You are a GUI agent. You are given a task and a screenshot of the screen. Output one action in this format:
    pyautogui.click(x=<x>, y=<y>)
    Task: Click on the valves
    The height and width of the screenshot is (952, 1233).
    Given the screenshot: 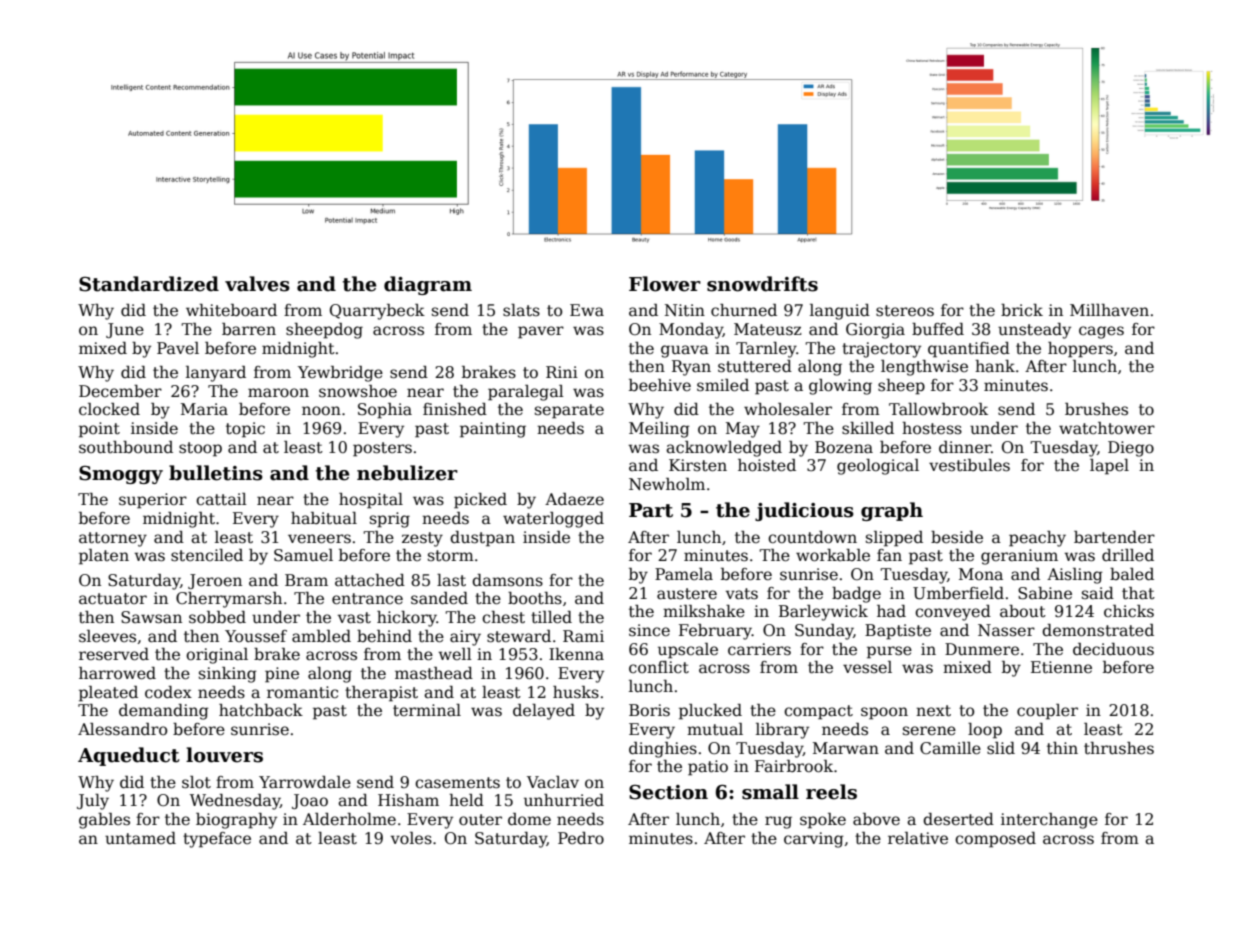 What is the action you would take?
    pyautogui.click(x=257, y=284)
